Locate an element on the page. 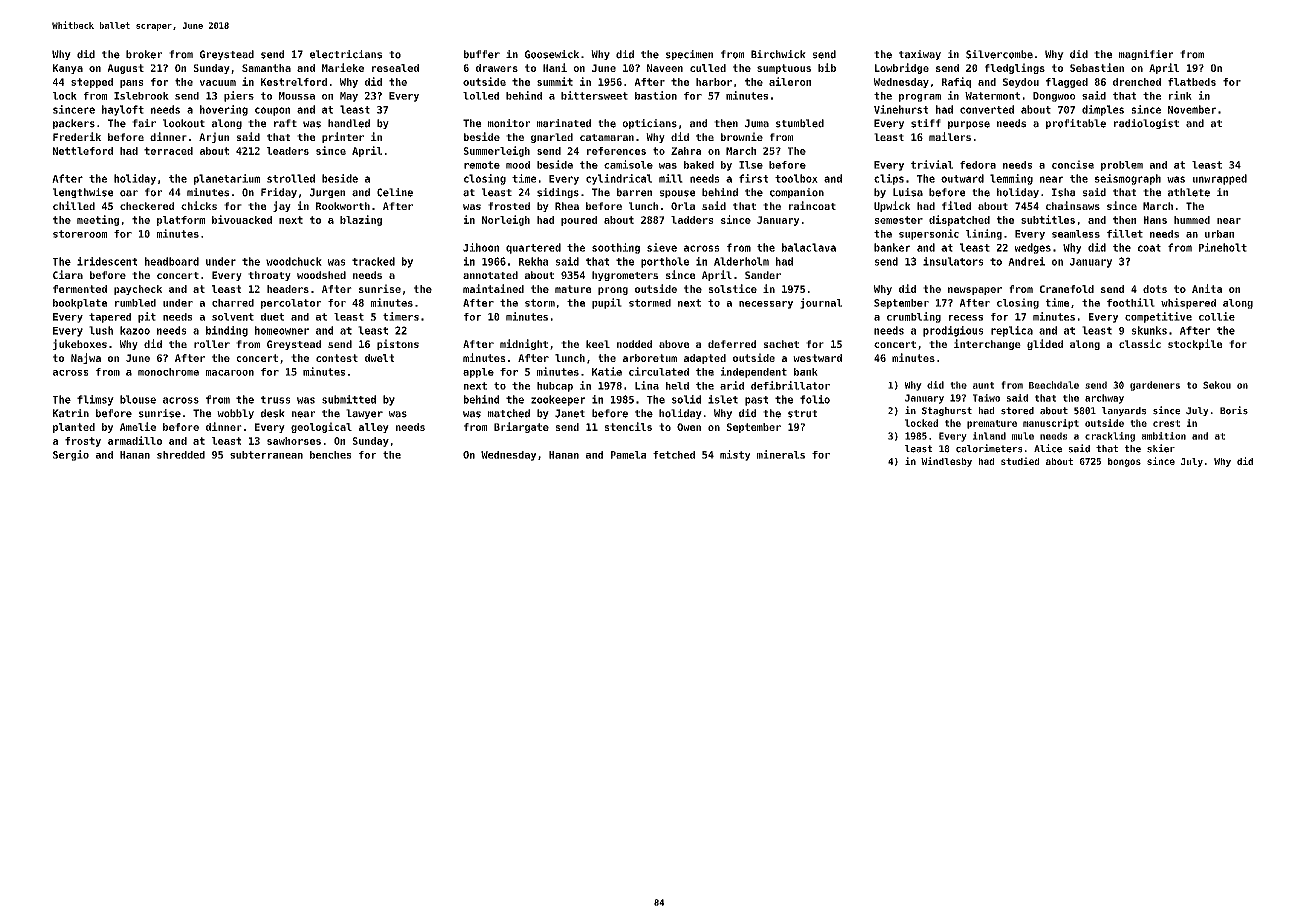 The height and width of the page is (924, 1308). stored is located at coordinates (1017, 411).
